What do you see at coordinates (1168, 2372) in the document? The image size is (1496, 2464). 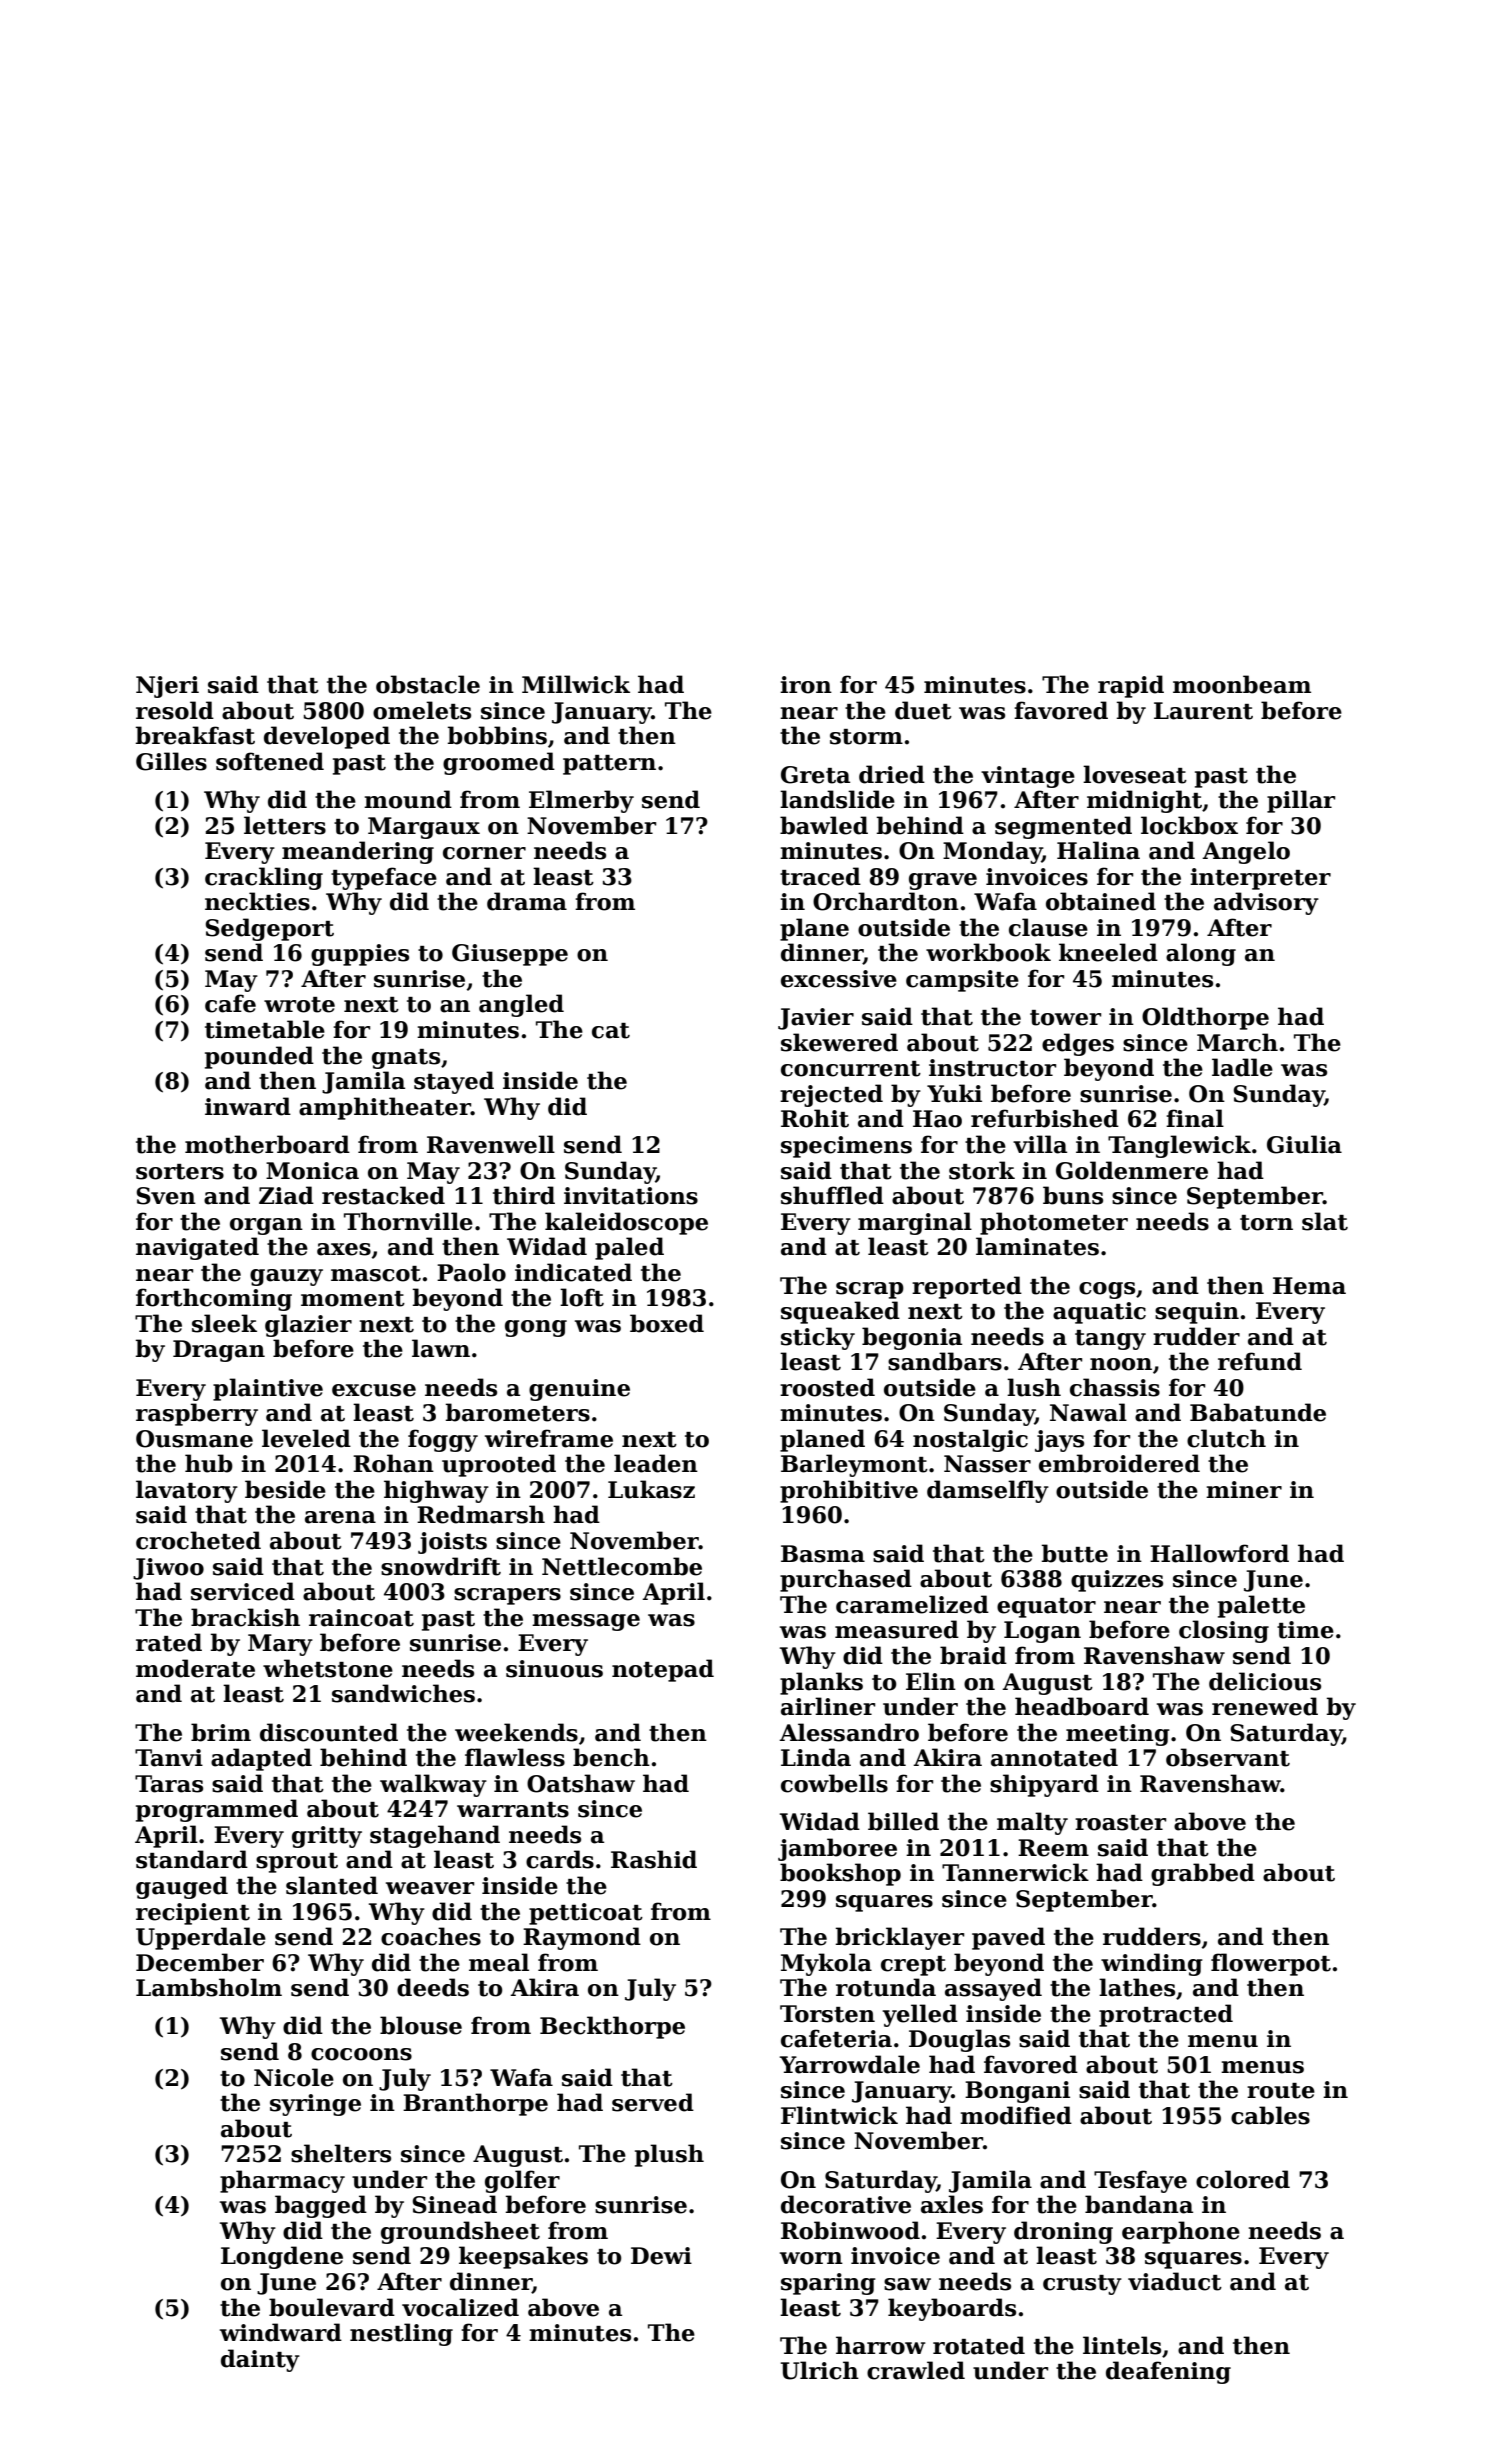 I see `deafening` at bounding box center [1168, 2372].
